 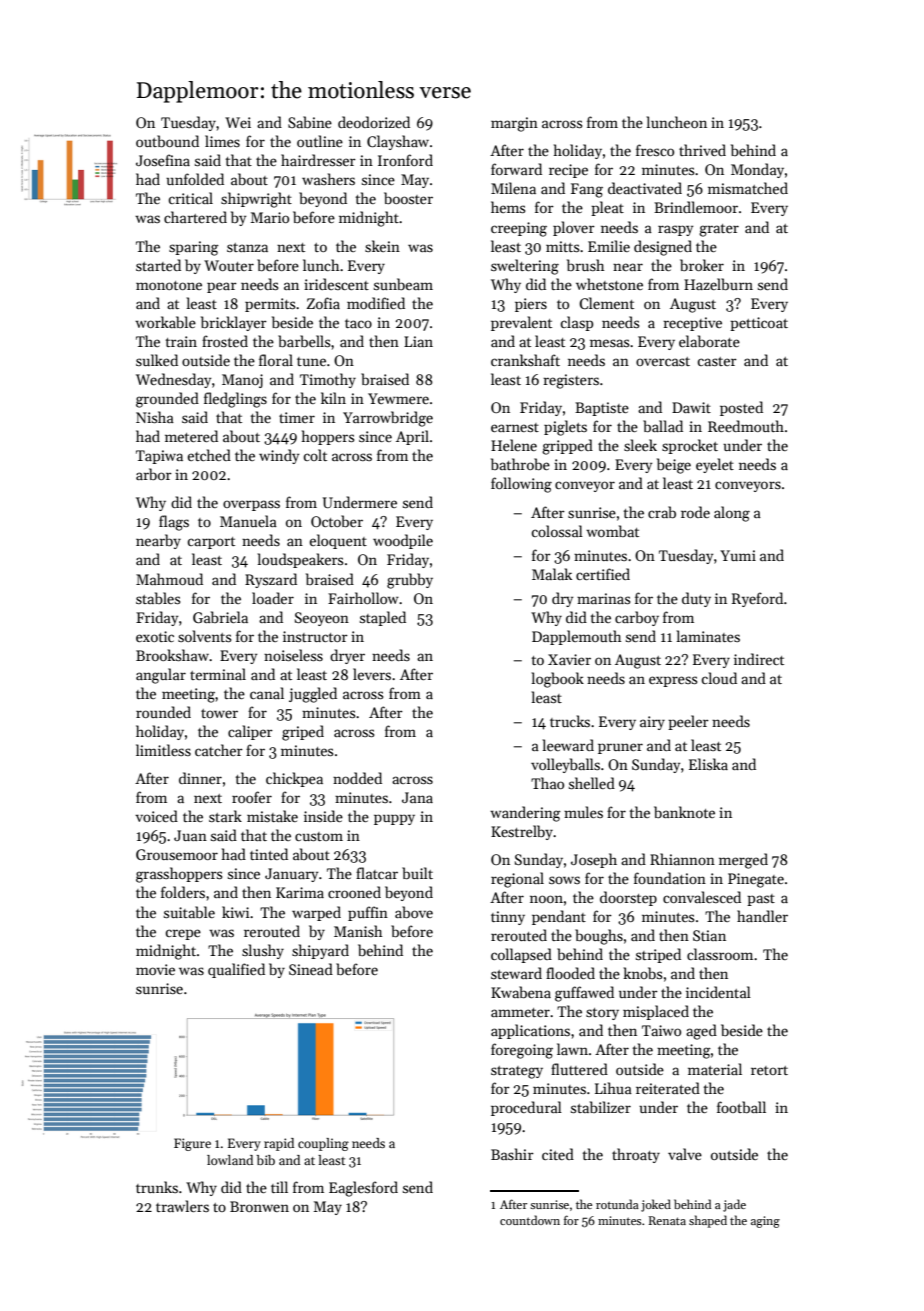 What do you see at coordinates (189, 912) in the image?
I see `suitable` at bounding box center [189, 912].
